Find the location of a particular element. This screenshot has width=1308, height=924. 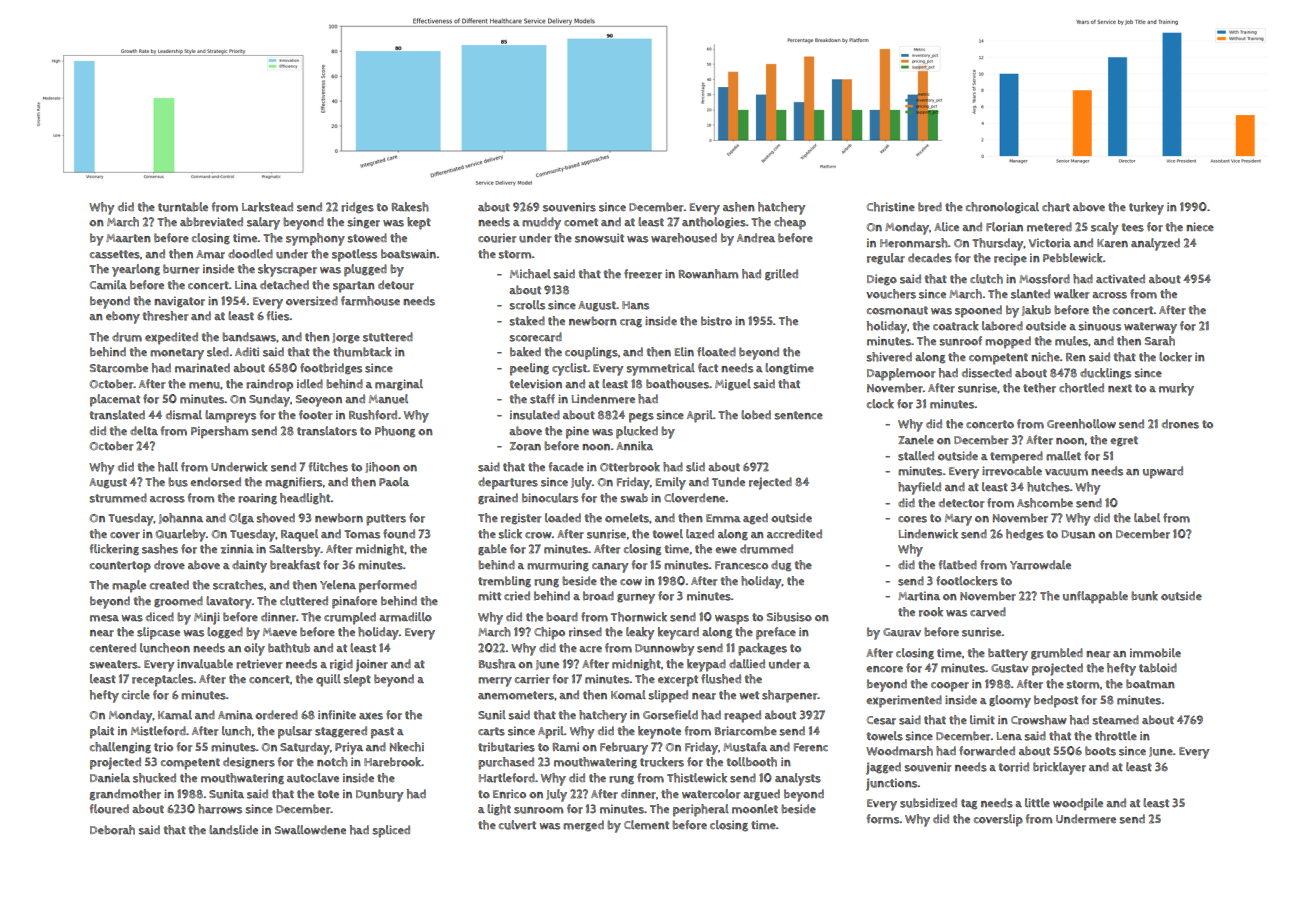

merged is located at coordinates (583, 826).
